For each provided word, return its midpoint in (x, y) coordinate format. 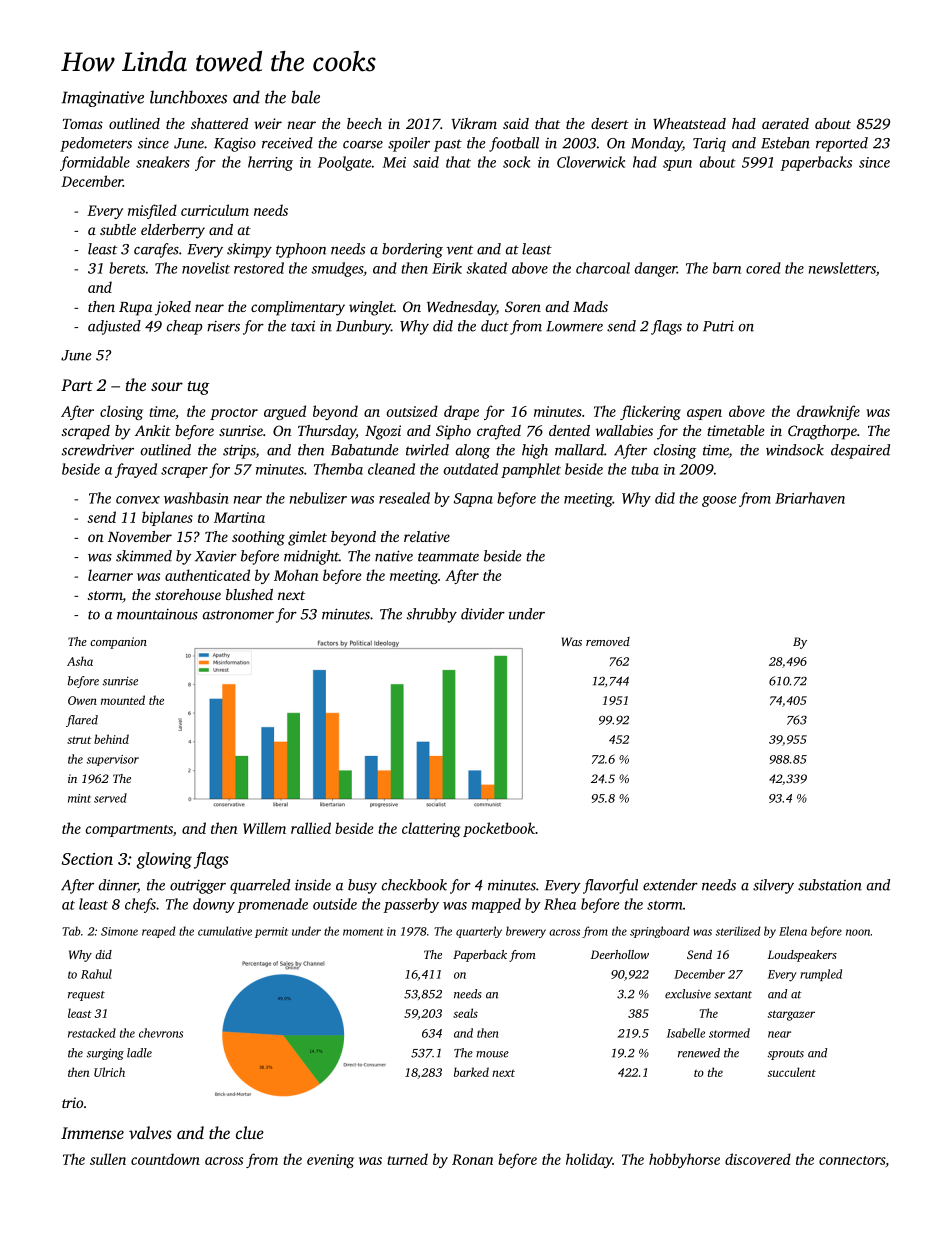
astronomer (238, 615)
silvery (773, 886)
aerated (785, 123)
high (535, 451)
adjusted (114, 327)
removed (608, 641)
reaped (159, 932)
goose (719, 501)
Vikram (474, 124)
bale (305, 97)
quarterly (479, 932)
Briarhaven (810, 498)
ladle (139, 1053)
